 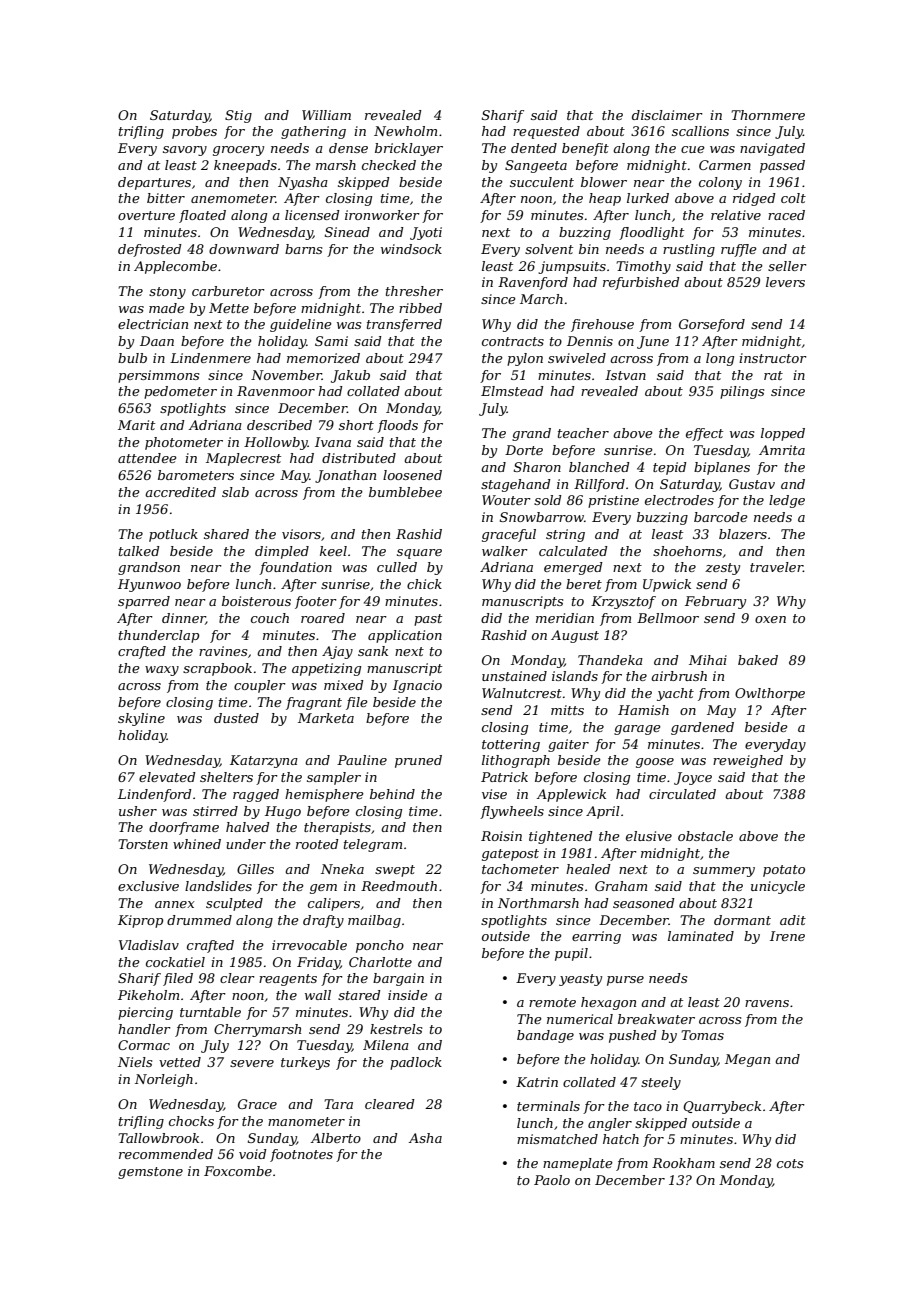 What do you see at coordinates (417, 686) in the image?
I see `Ignacio` at bounding box center [417, 686].
